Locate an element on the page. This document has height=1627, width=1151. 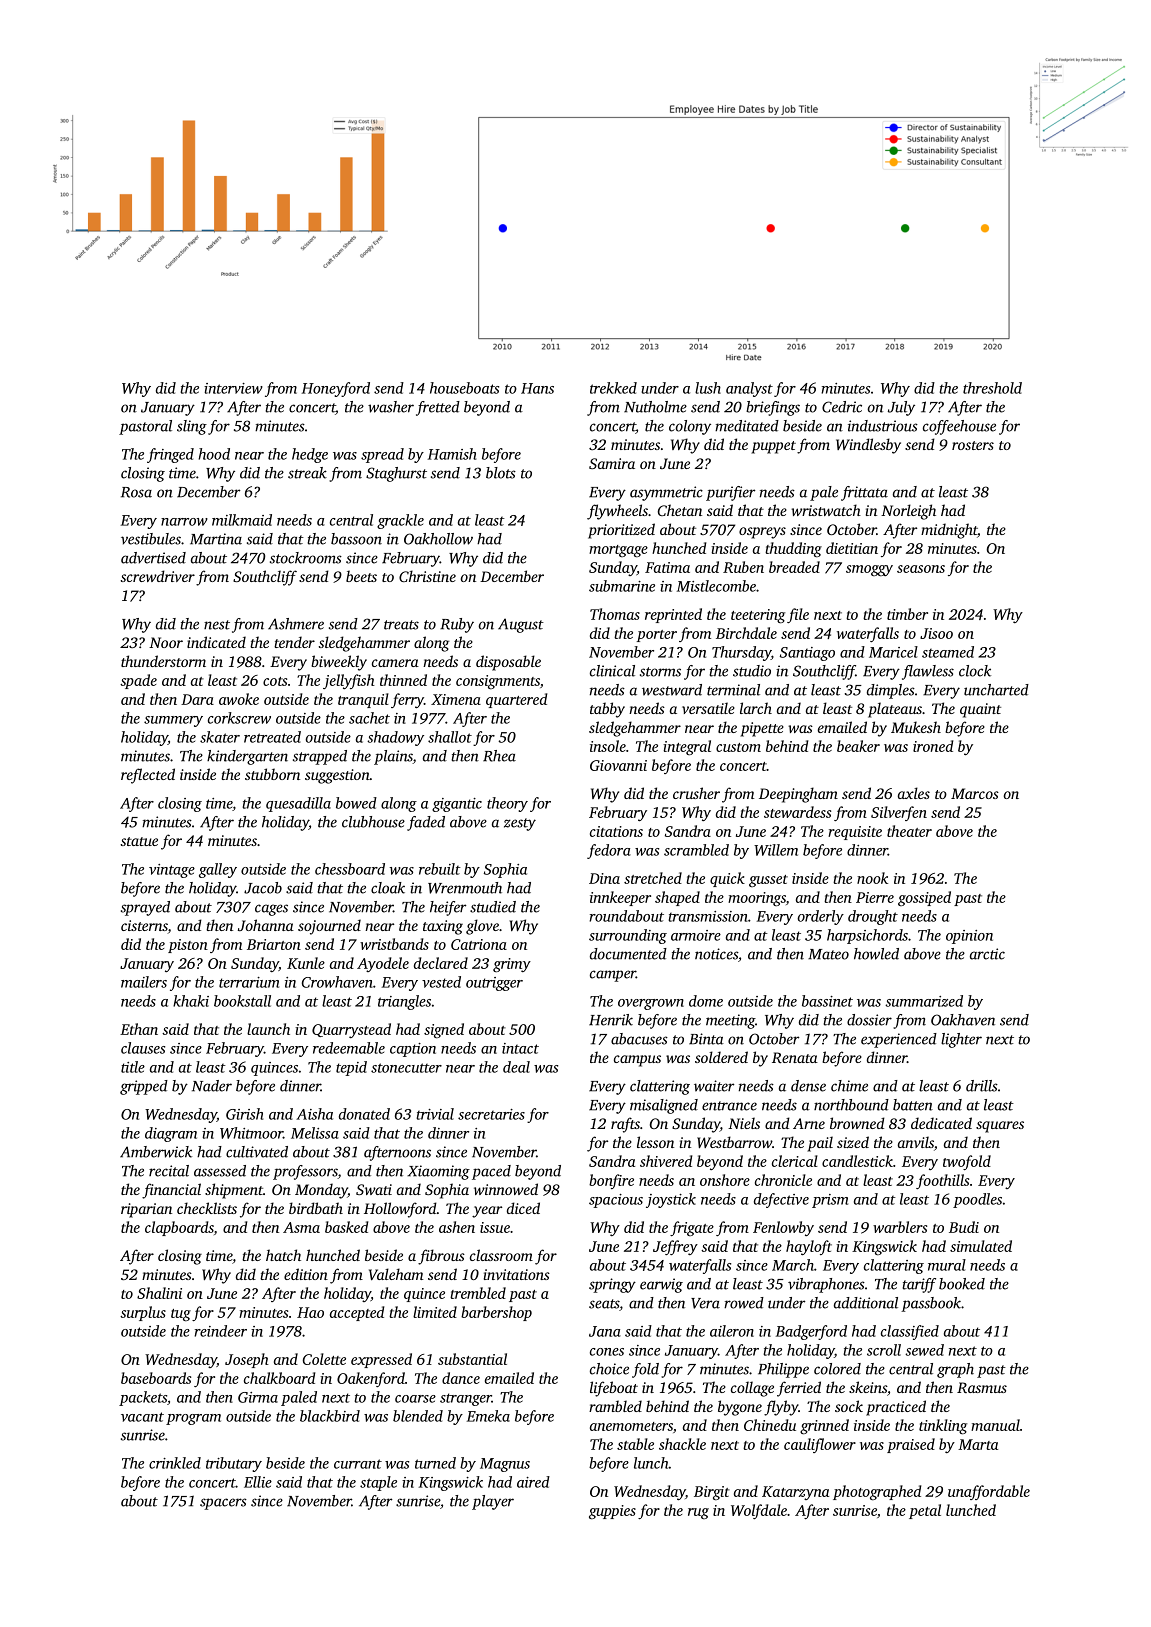
requisite is located at coordinates (855, 833).
